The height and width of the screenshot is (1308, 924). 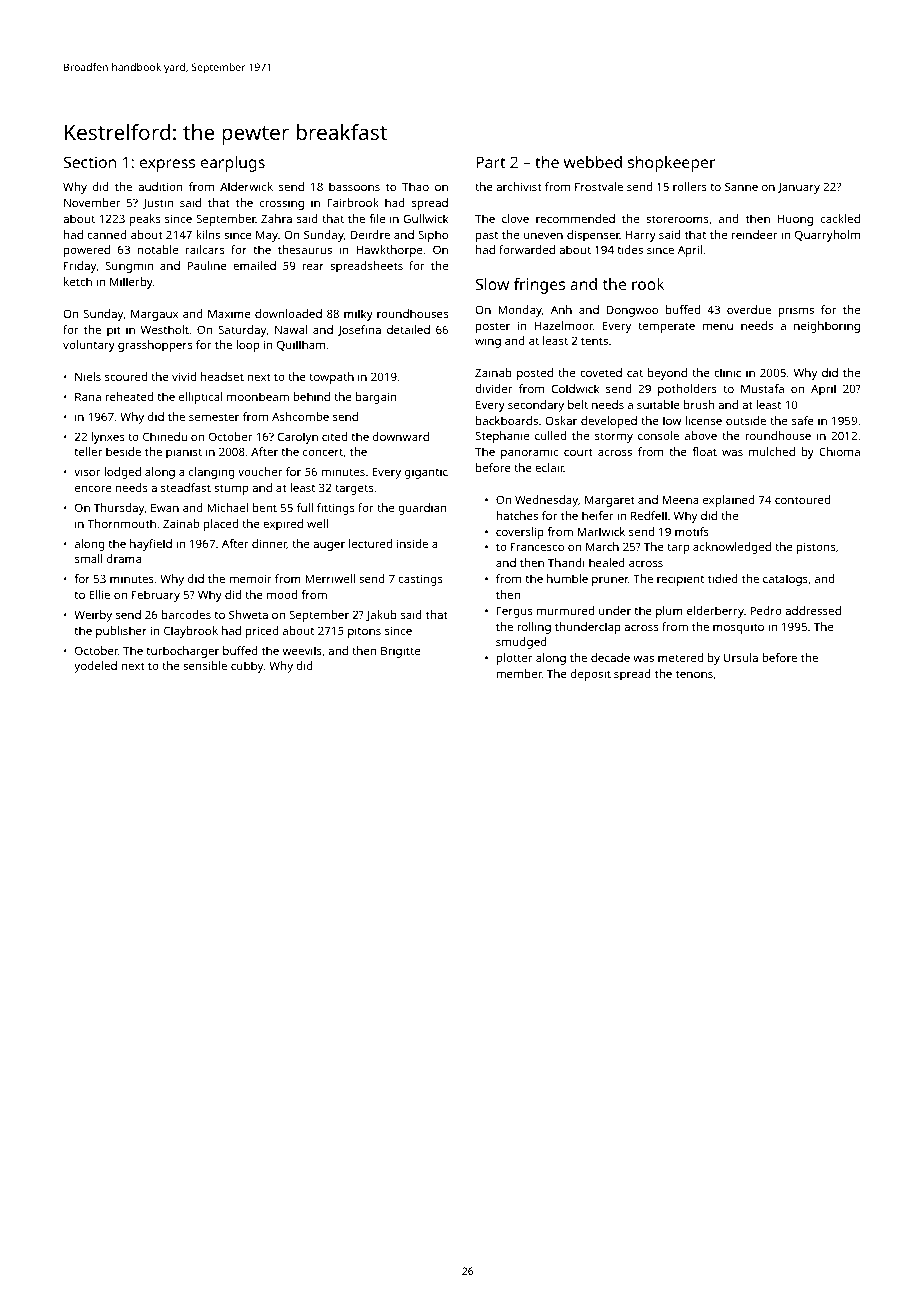 What do you see at coordinates (729, 501) in the screenshot?
I see `explained` at bounding box center [729, 501].
